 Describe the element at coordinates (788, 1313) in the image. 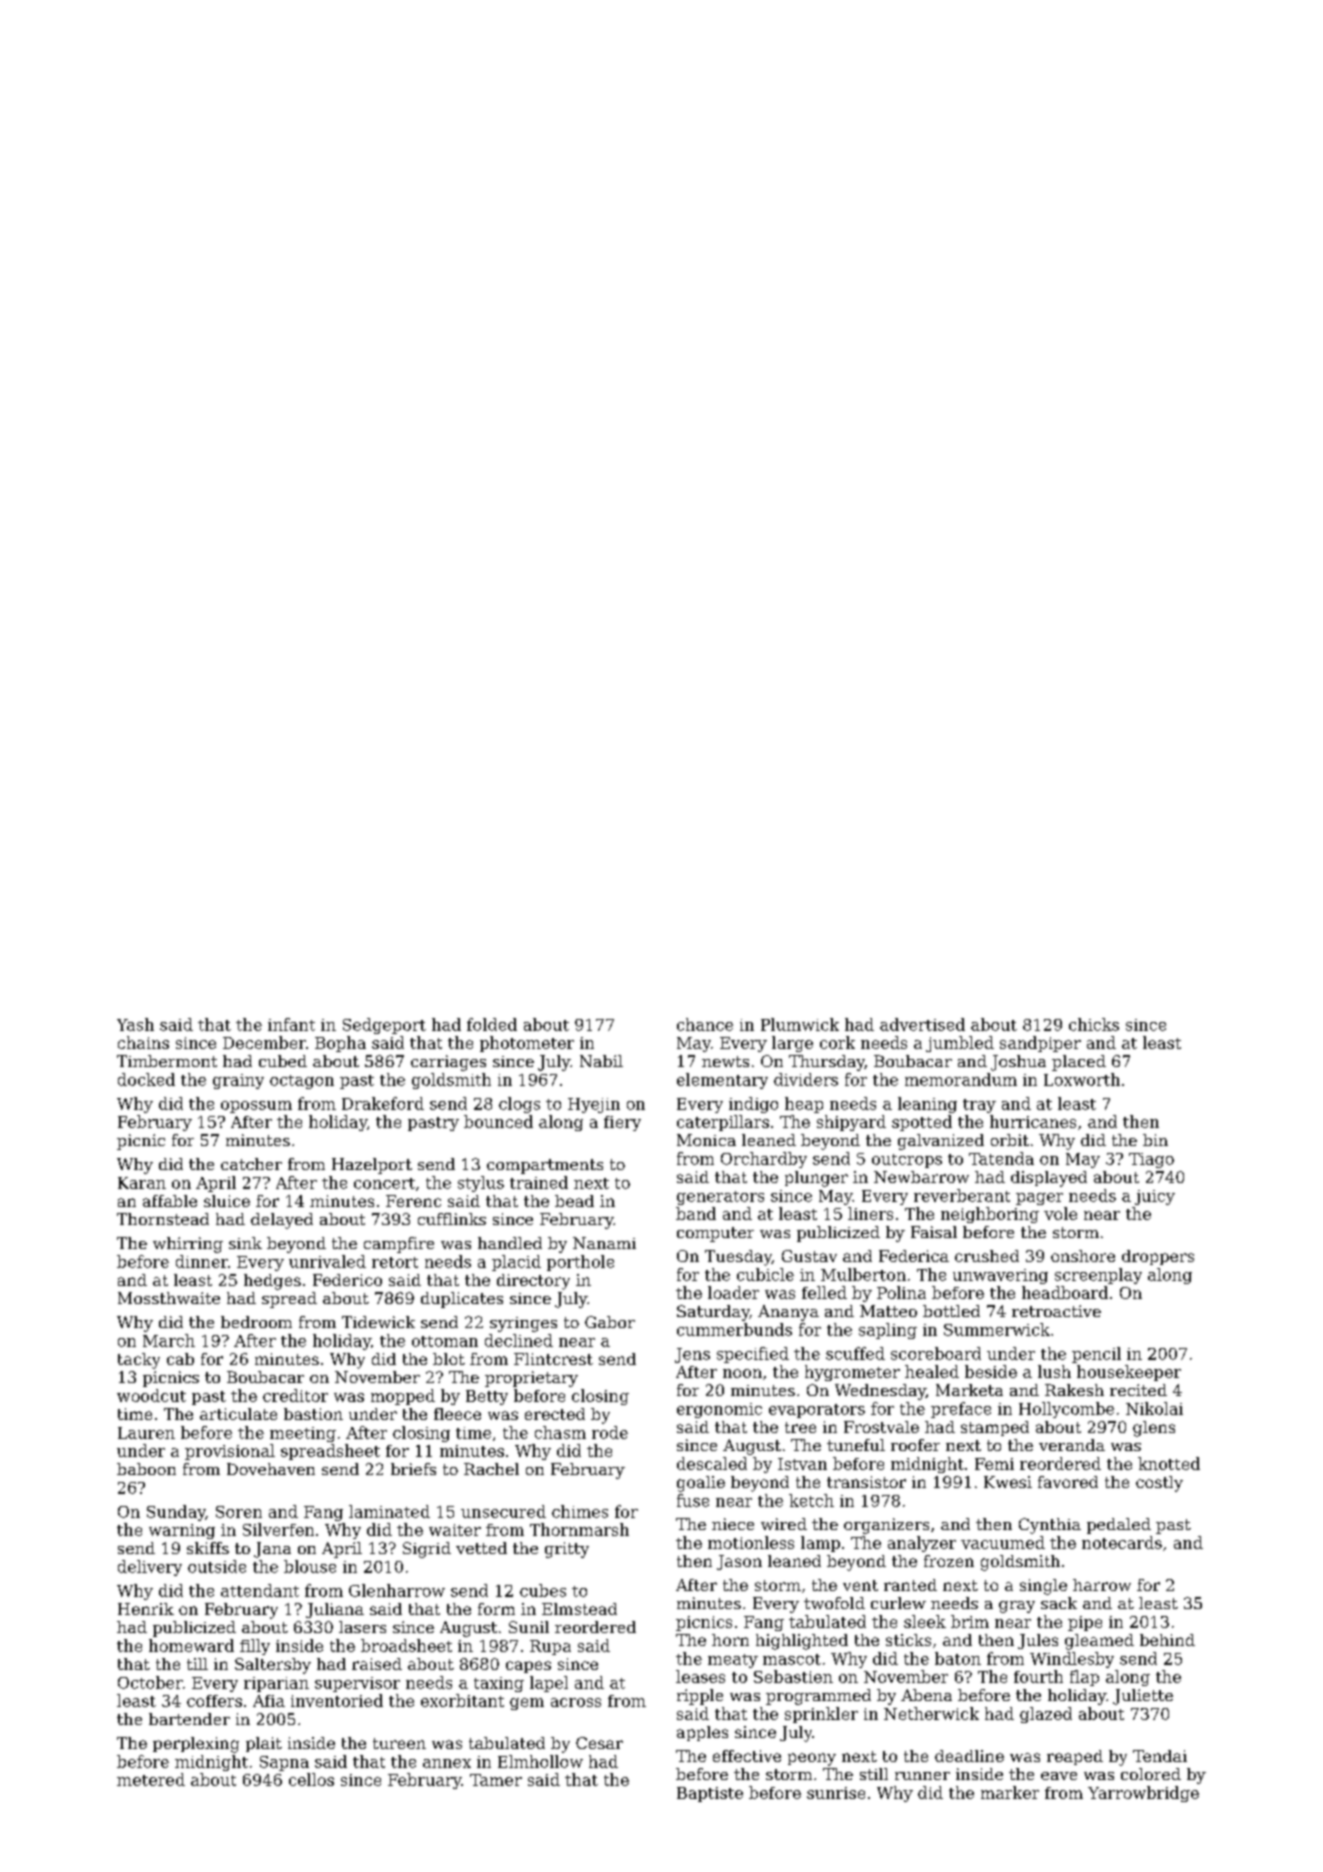

I see `Ananya` at that location.
